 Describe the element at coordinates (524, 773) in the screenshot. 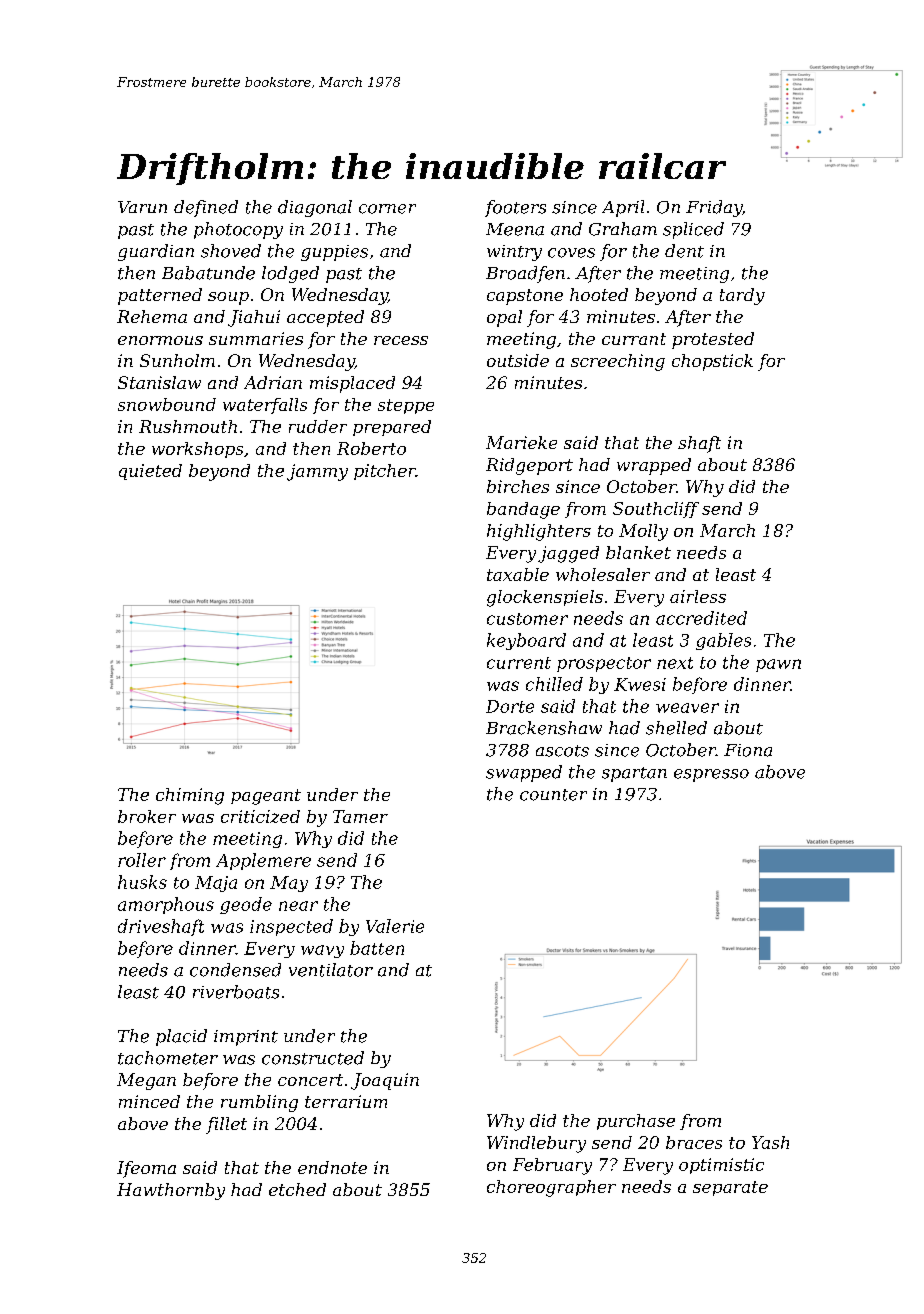

I see `swapped` at that location.
